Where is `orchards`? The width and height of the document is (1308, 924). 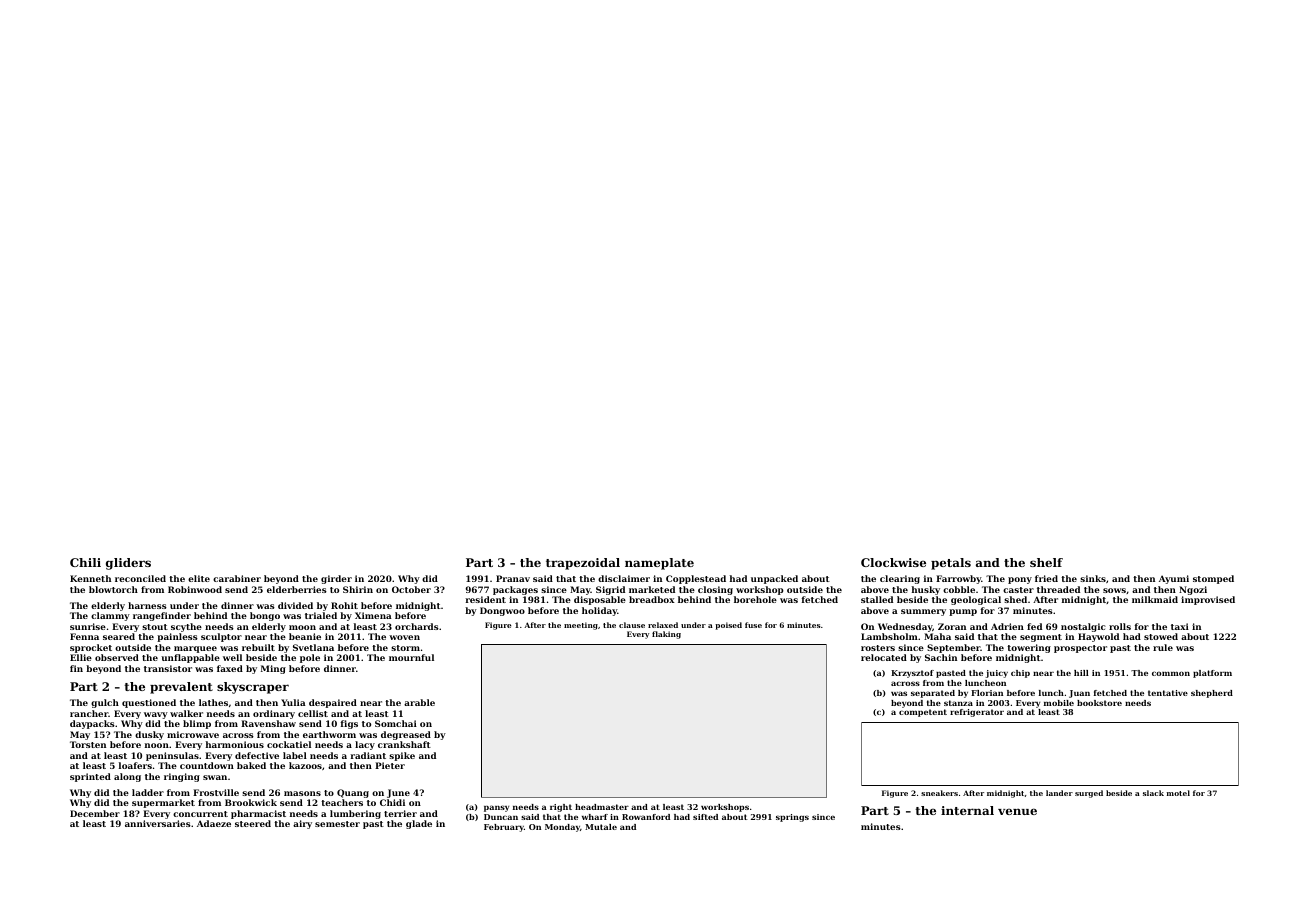 orchards is located at coordinates (417, 626).
